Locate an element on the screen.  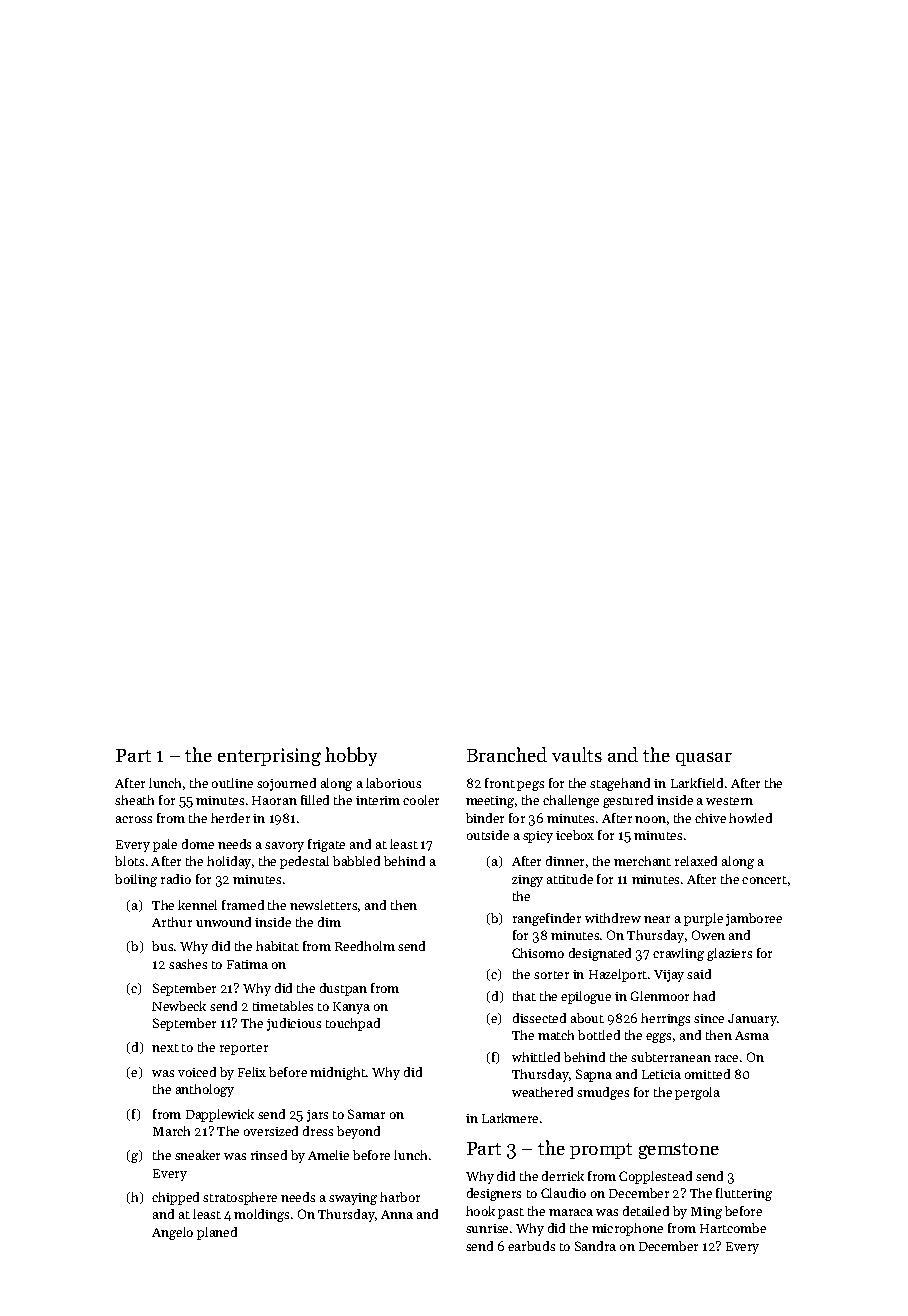
stratosphere is located at coordinates (240, 1198).
